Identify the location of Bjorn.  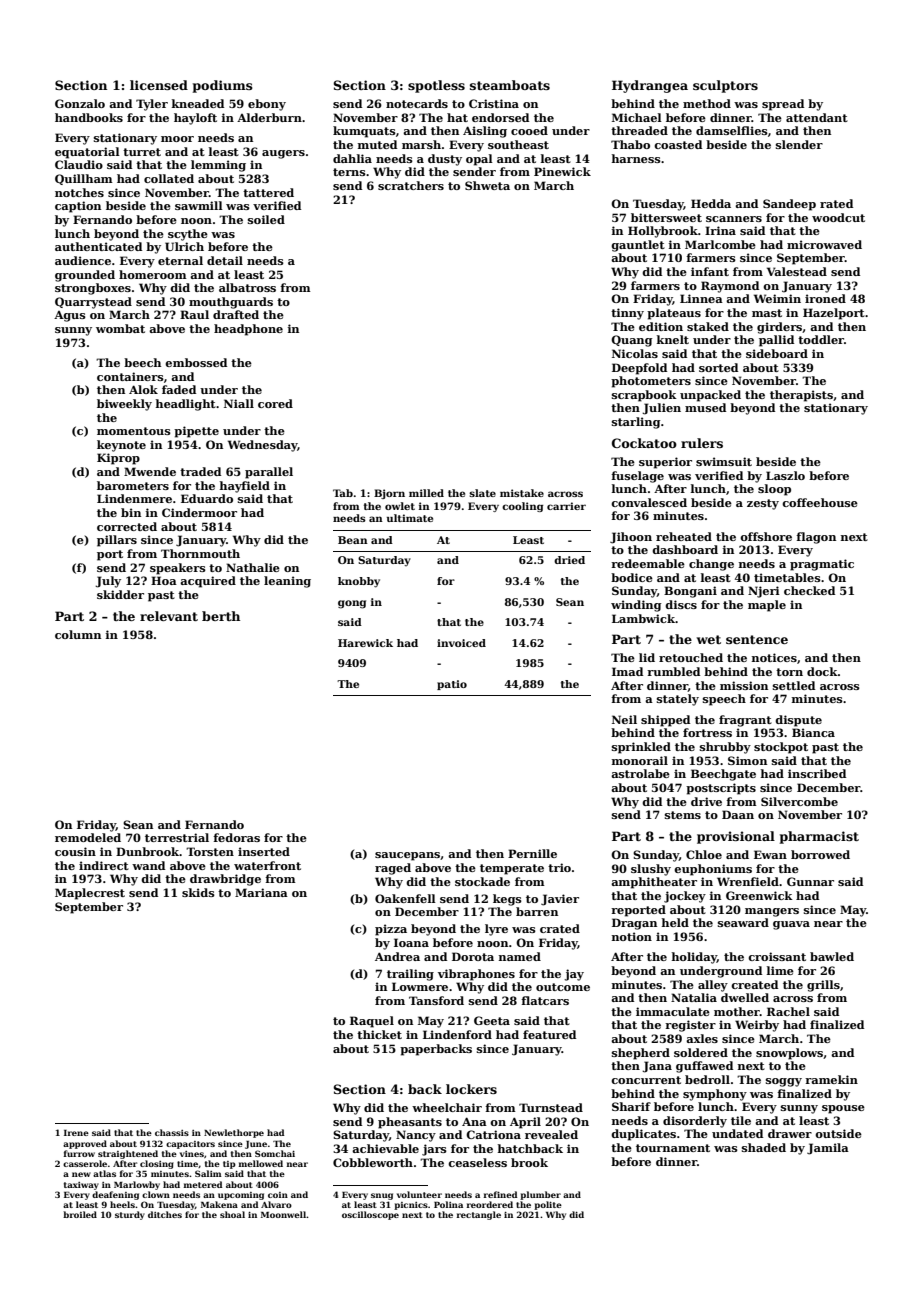
(389, 494).
